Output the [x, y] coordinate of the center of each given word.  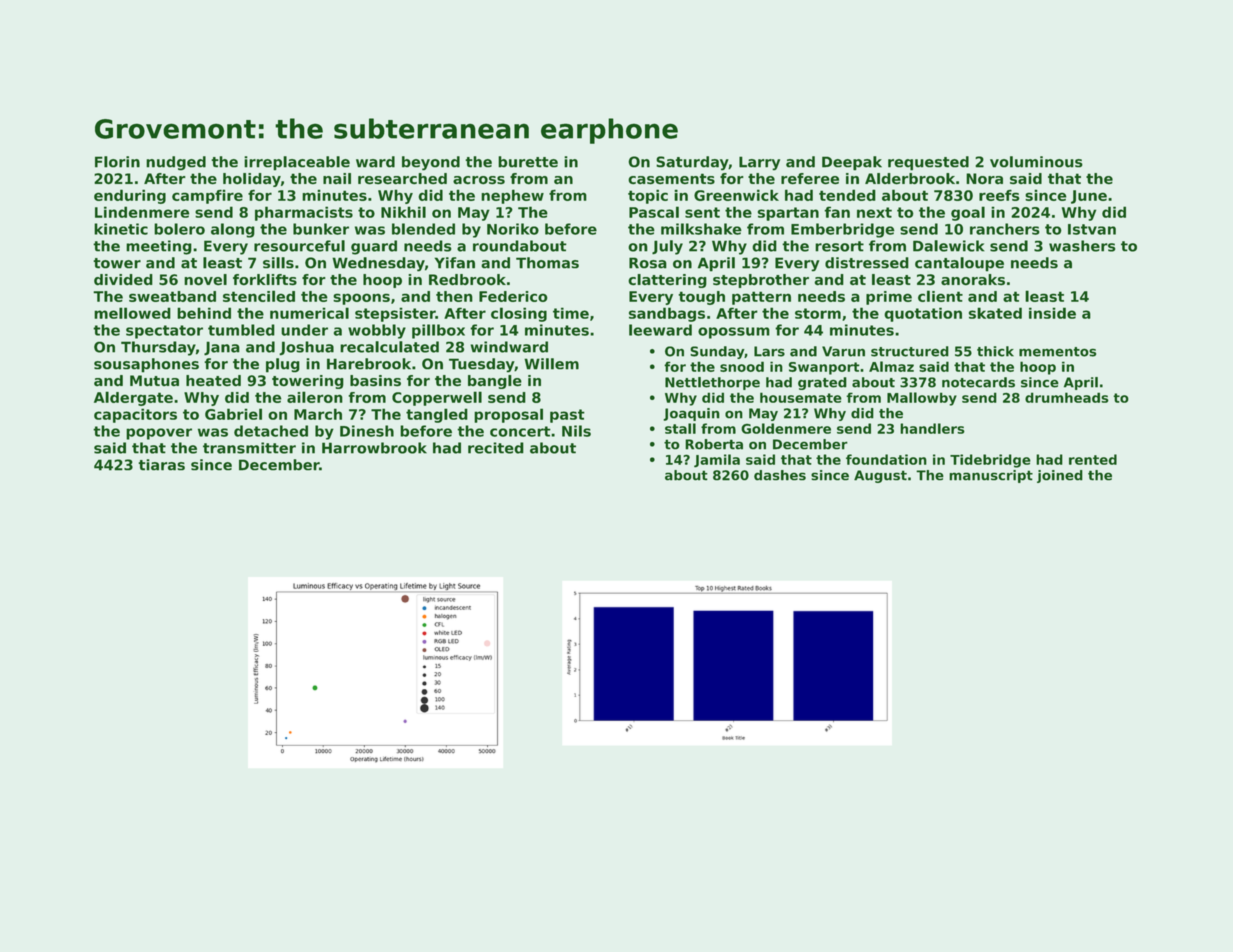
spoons [361, 299]
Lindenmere [142, 212]
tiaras [161, 465]
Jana [222, 348]
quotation [923, 314]
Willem [551, 364]
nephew [512, 196]
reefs [999, 195]
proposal [508, 415]
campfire [207, 196]
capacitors [135, 415]
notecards [978, 382]
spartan [788, 214]
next [874, 212]
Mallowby [922, 399]
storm [818, 313]
